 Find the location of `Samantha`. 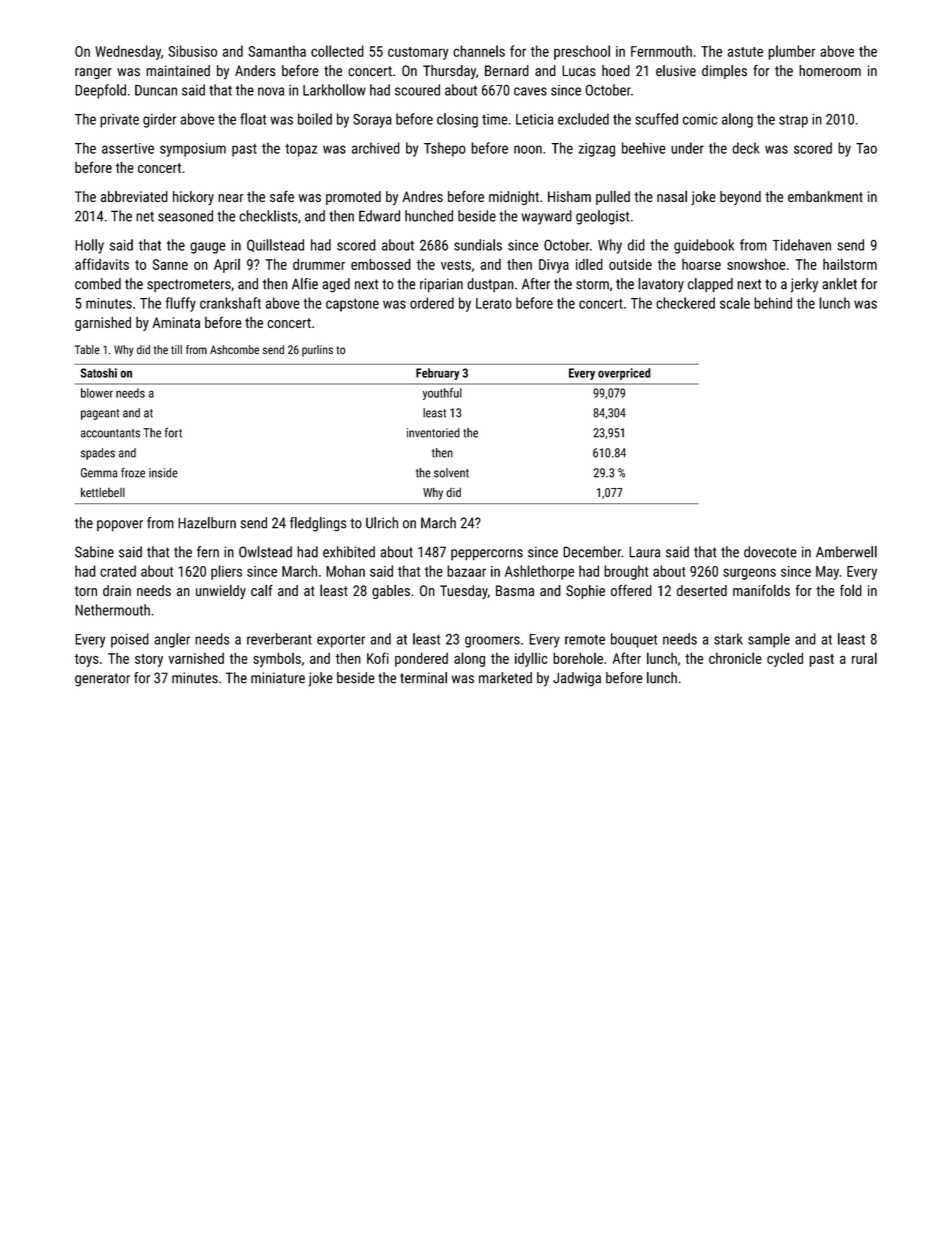

Samantha is located at coordinates (277, 51).
